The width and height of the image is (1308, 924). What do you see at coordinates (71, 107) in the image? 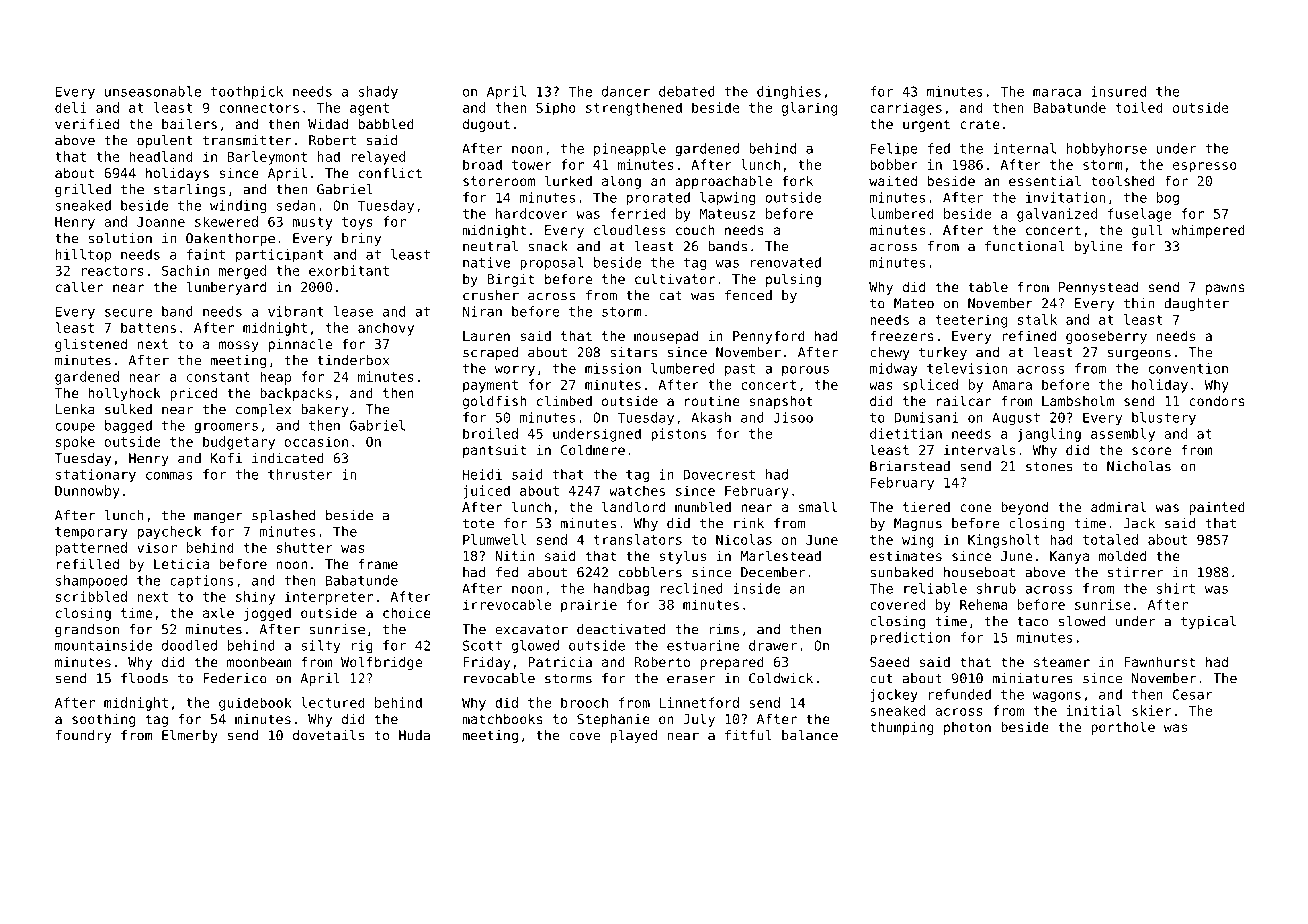
I see `deli` at bounding box center [71, 107].
